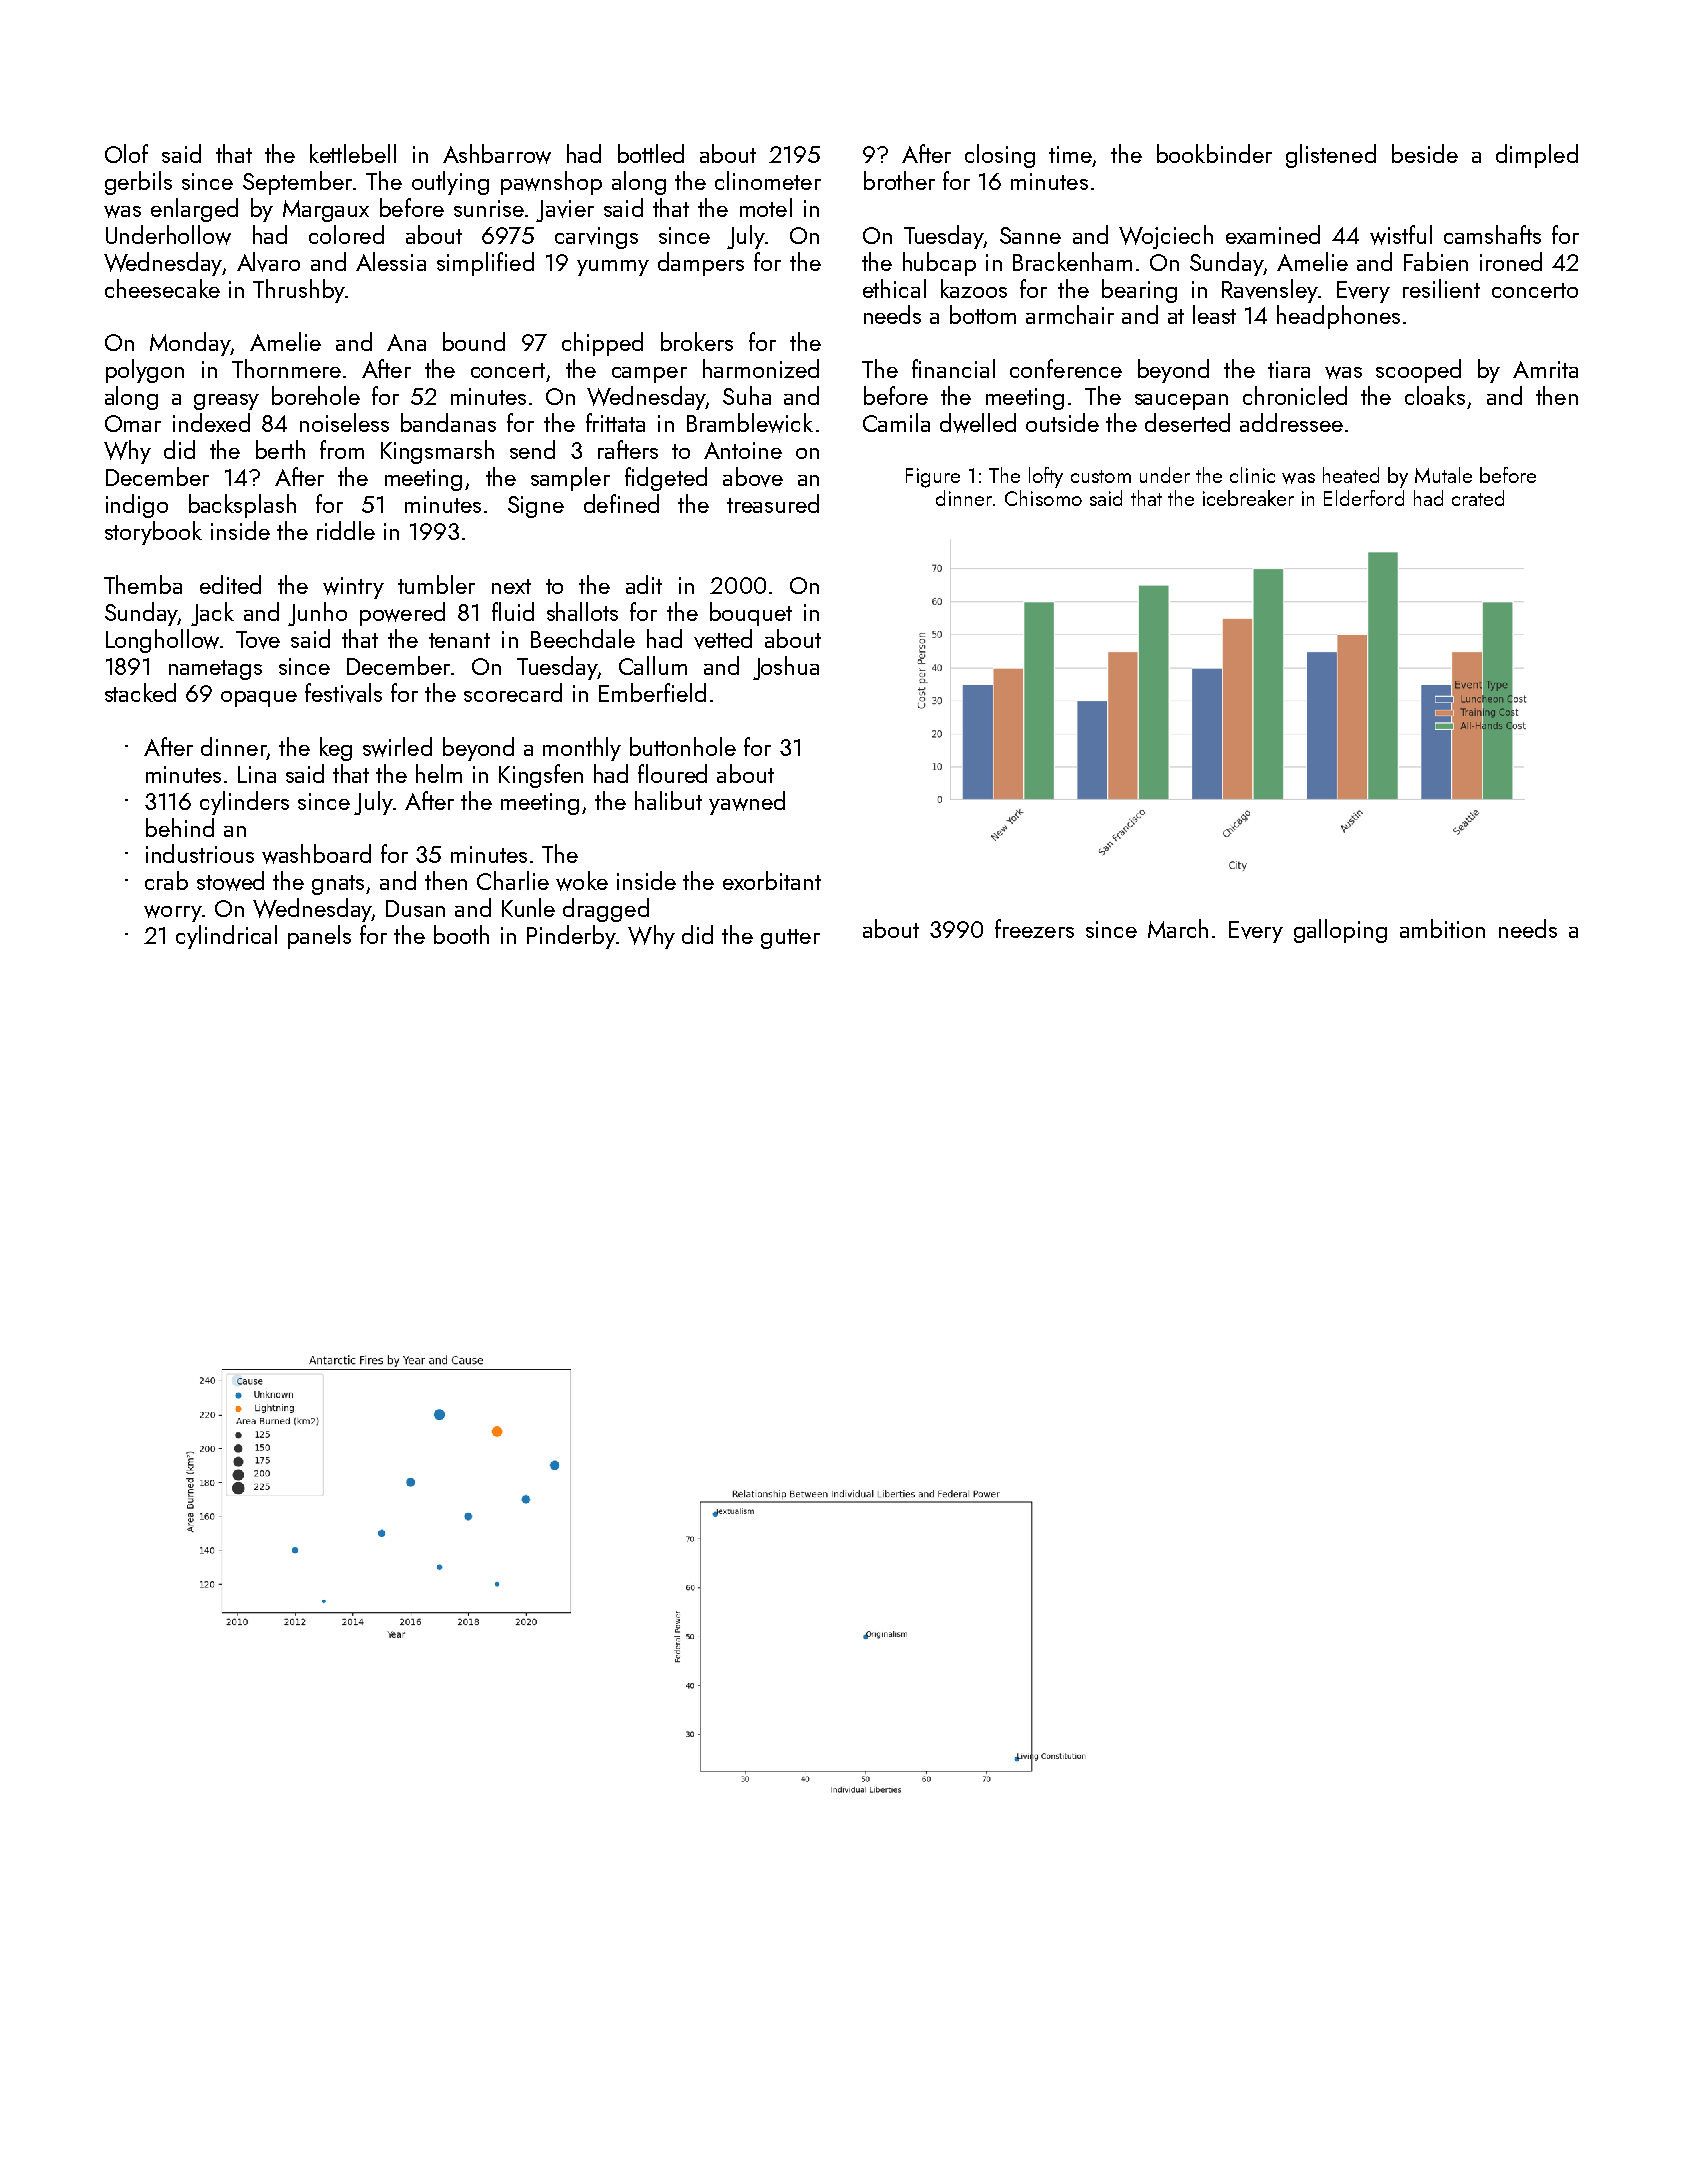 This screenshot has width=1683, height=2178. I want to click on wistful, so click(1401, 235).
